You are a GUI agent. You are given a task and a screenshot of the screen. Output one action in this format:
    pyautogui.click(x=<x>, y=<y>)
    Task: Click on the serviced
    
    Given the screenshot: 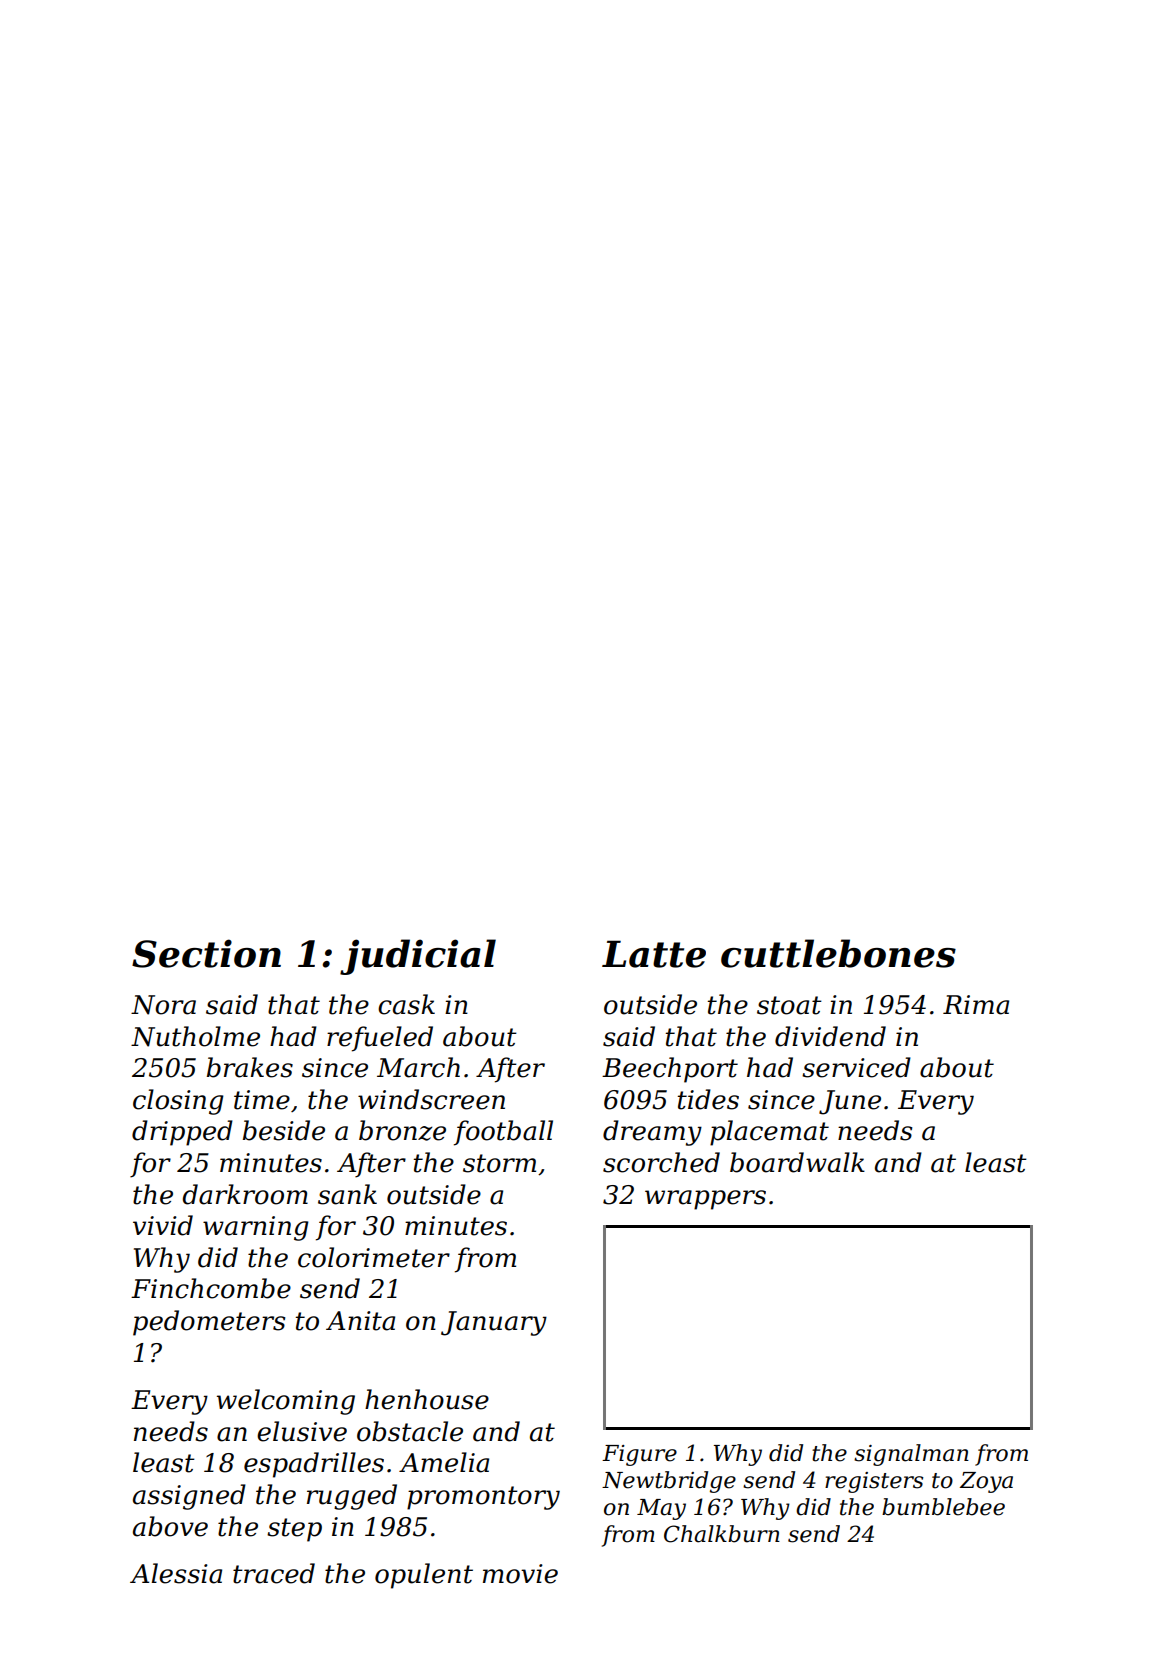 What is the action you would take?
    pyautogui.click(x=856, y=1067)
